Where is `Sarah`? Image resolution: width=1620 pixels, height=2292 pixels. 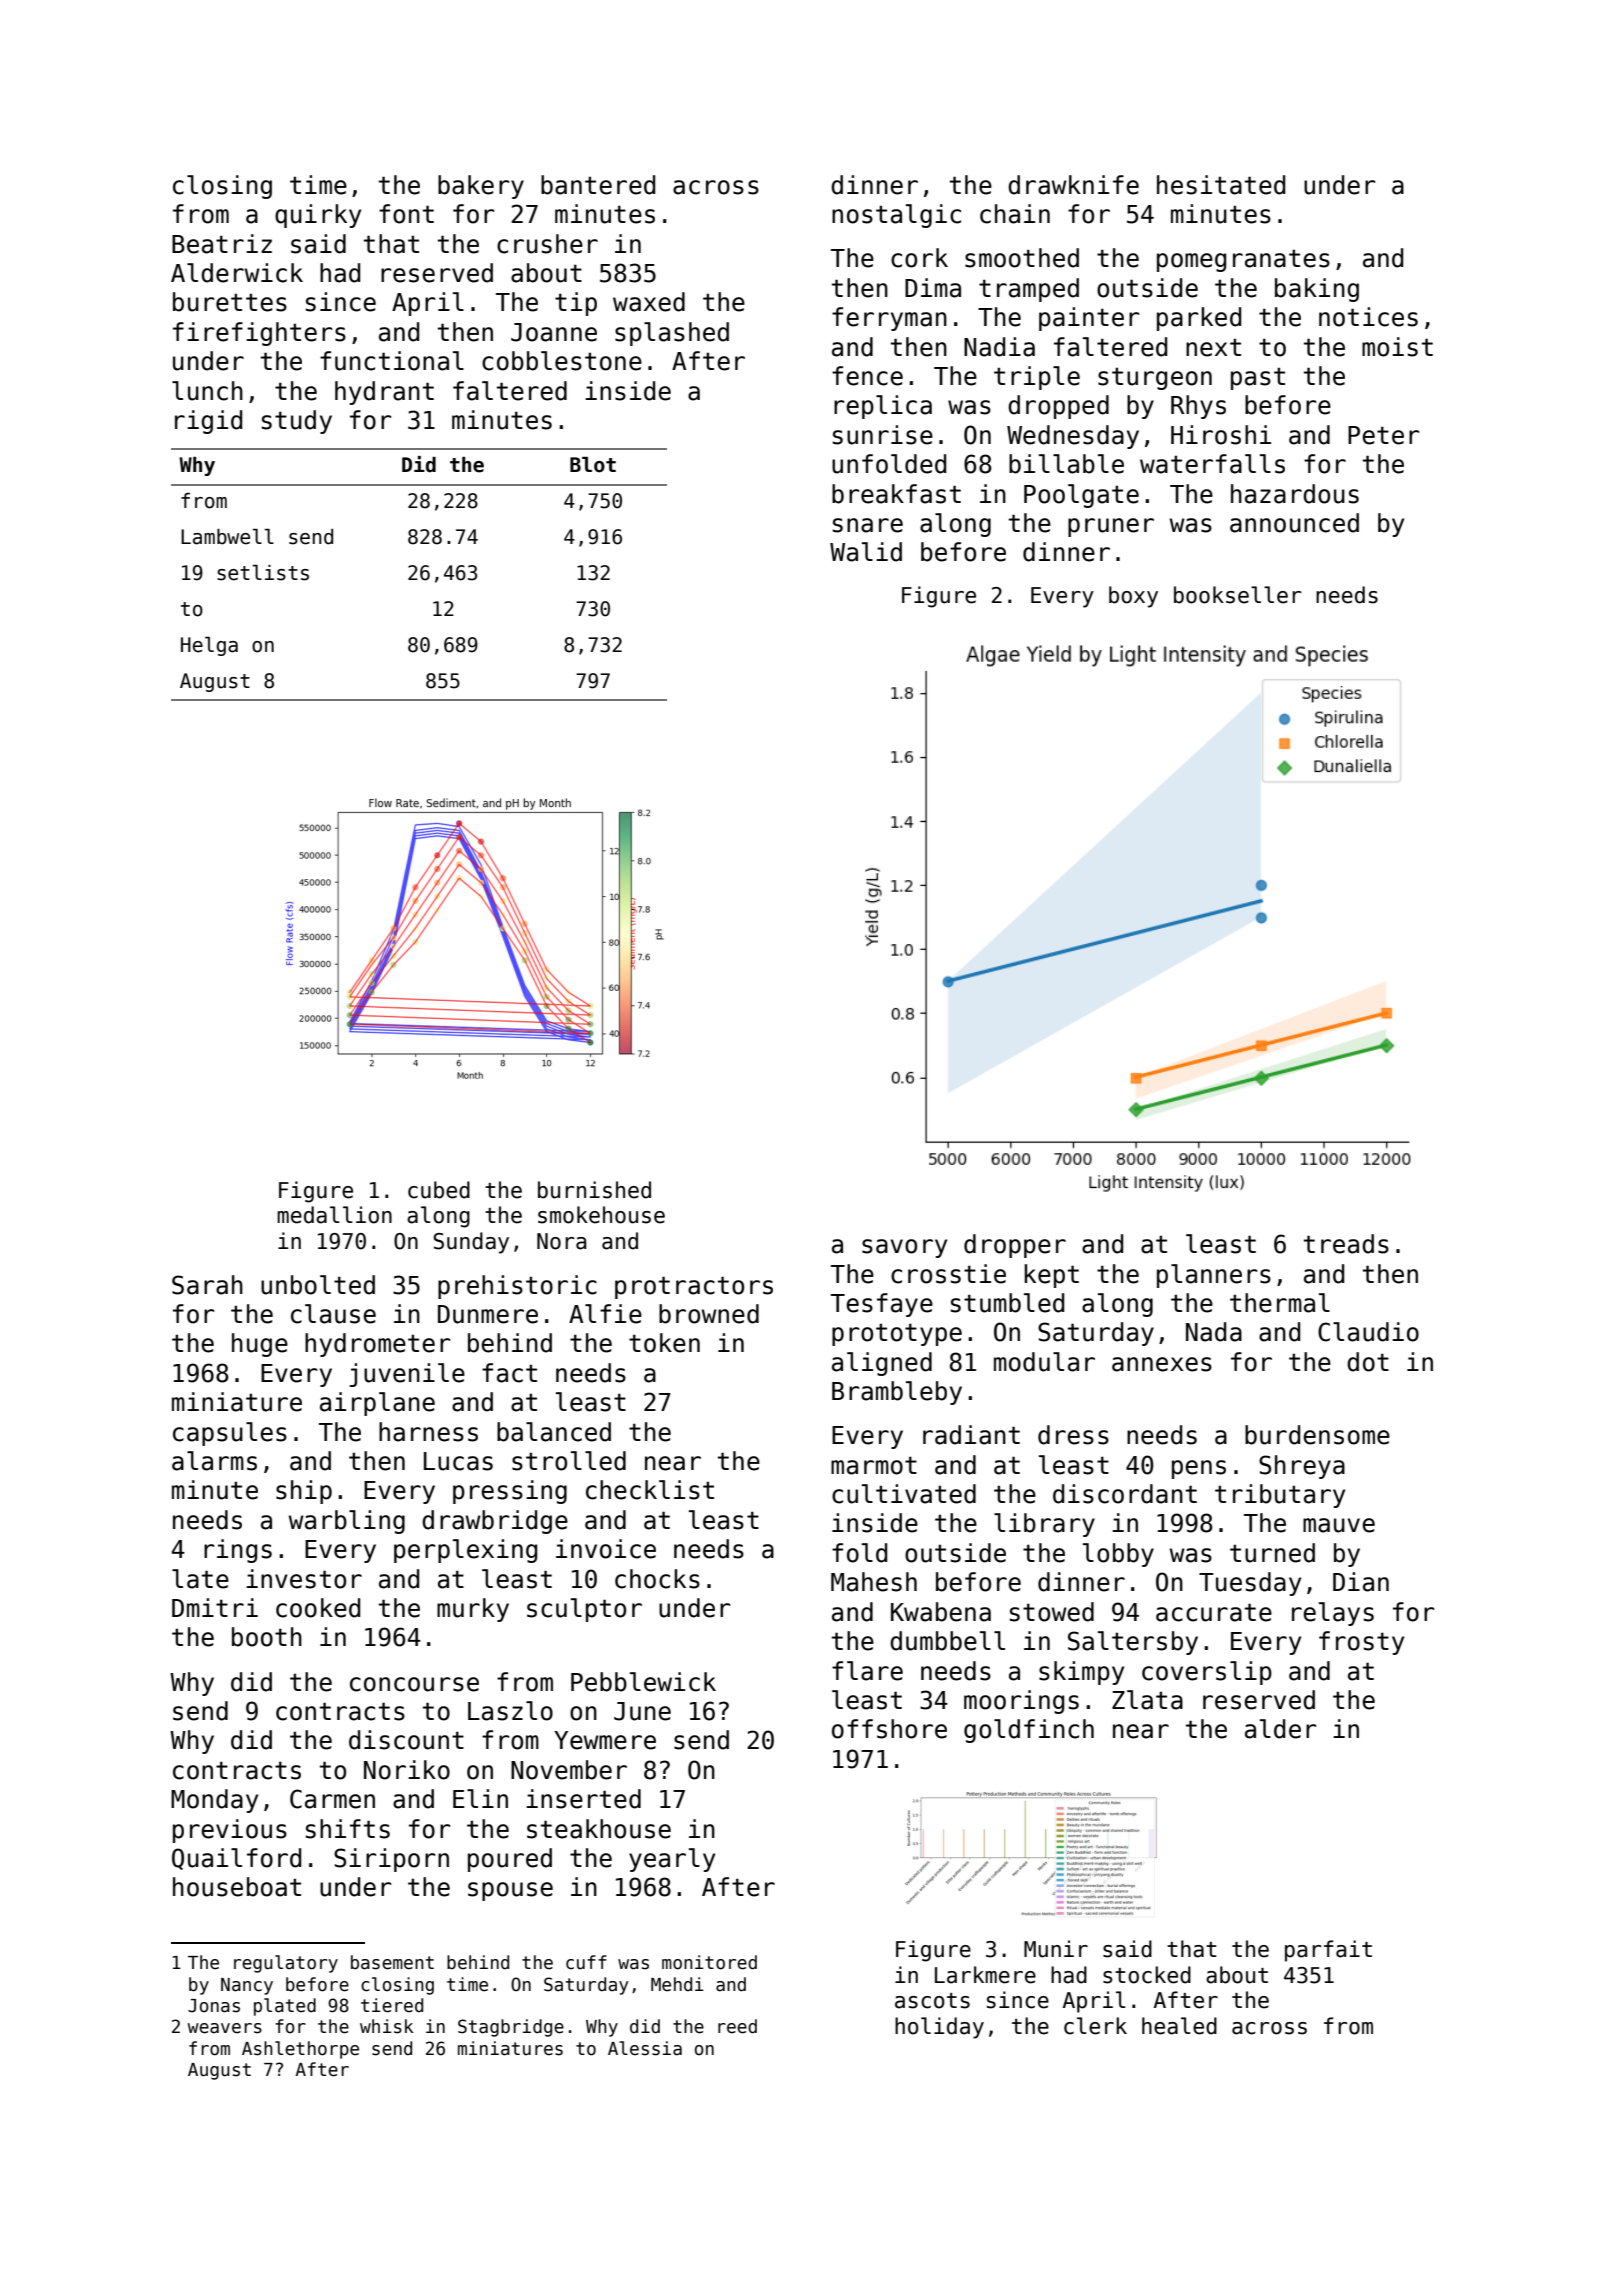
Sarah is located at coordinates (207, 1285).
